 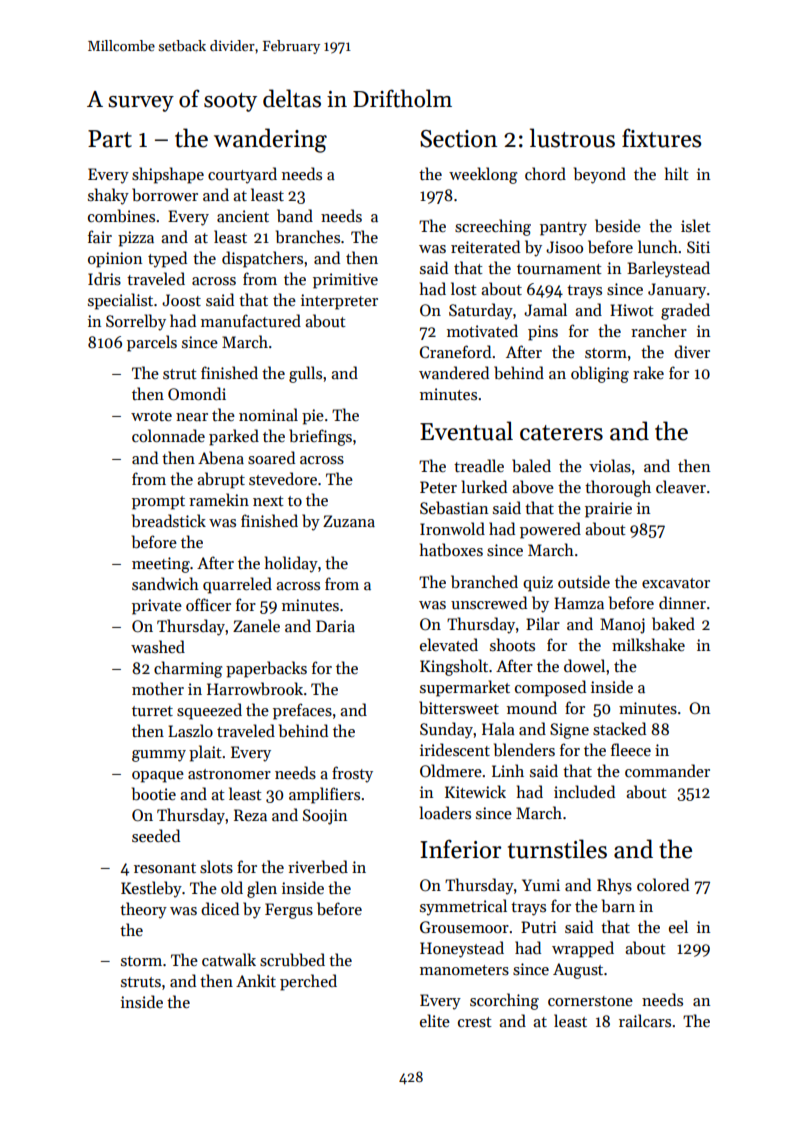 What do you see at coordinates (618, 488) in the screenshot?
I see `thorough` at bounding box center [618, 488].
